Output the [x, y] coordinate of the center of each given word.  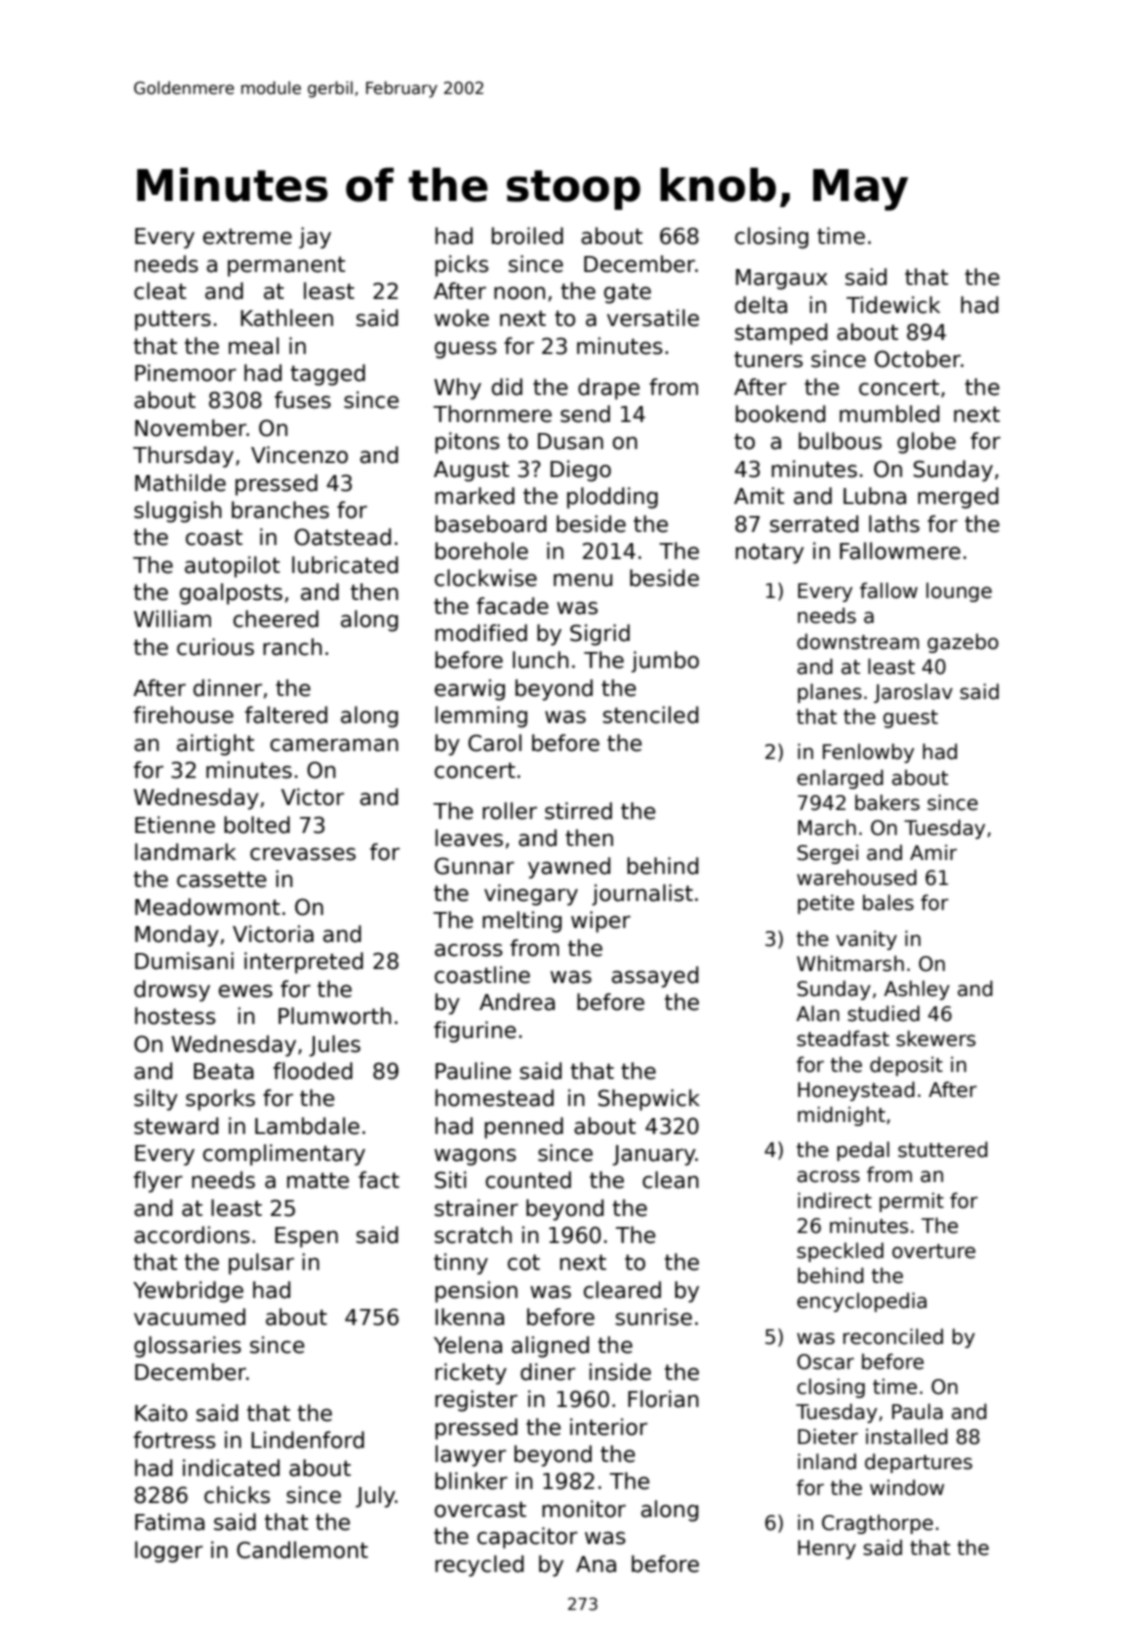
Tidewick [893, 305]
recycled [479, 1566]
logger [169, 1552]
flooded [312, 1071]
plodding [612, 498]
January [654, 1155]
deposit [906, 1066]
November [191, 428]
